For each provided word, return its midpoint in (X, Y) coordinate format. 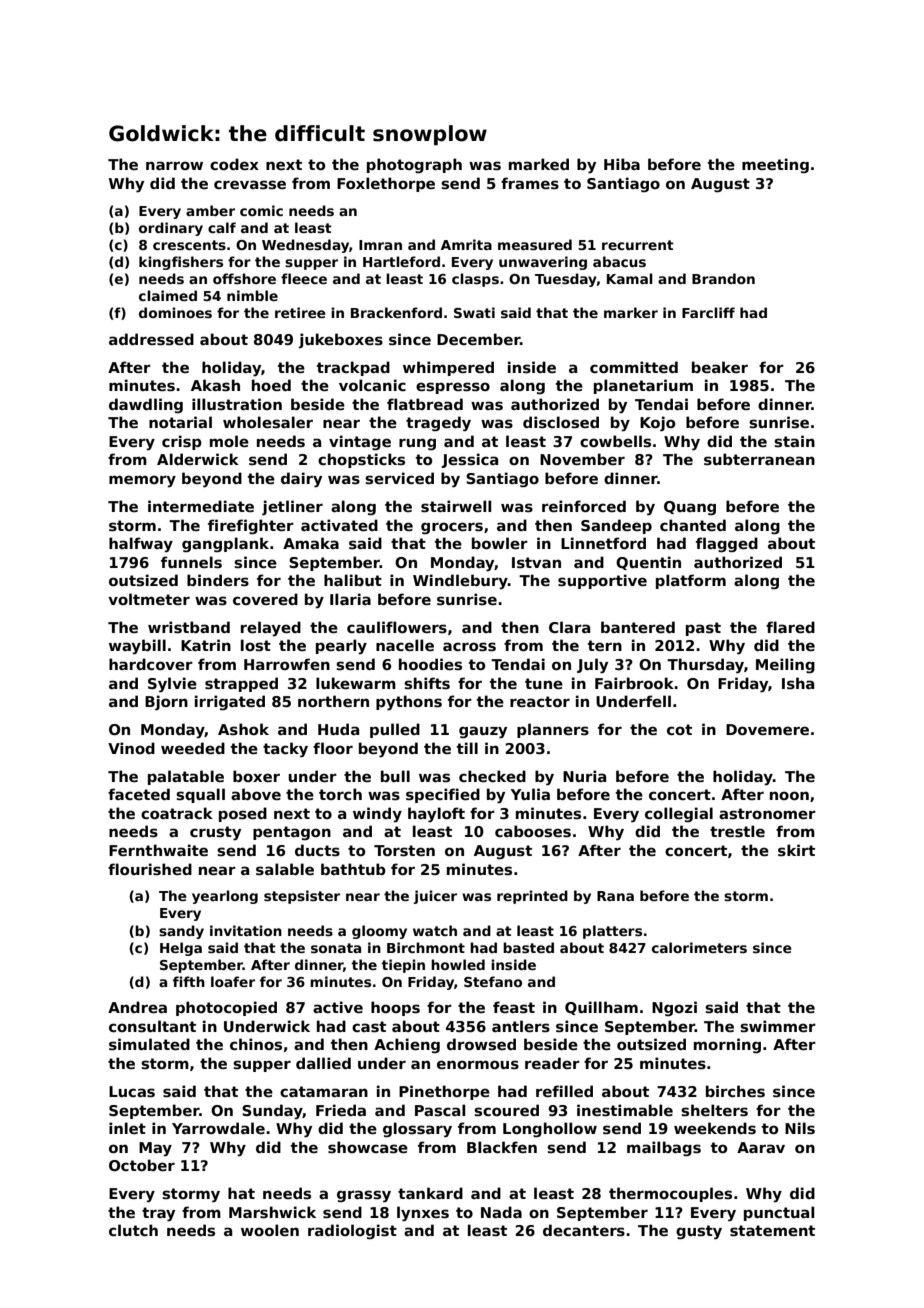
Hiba (622, 164)
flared (790, 627)
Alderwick (198, 459)
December (478, 339)
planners (553, 730)
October (142, 1165)
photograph (414, 165)
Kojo (657, 423)
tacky (285, 750)
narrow (174, 165)
